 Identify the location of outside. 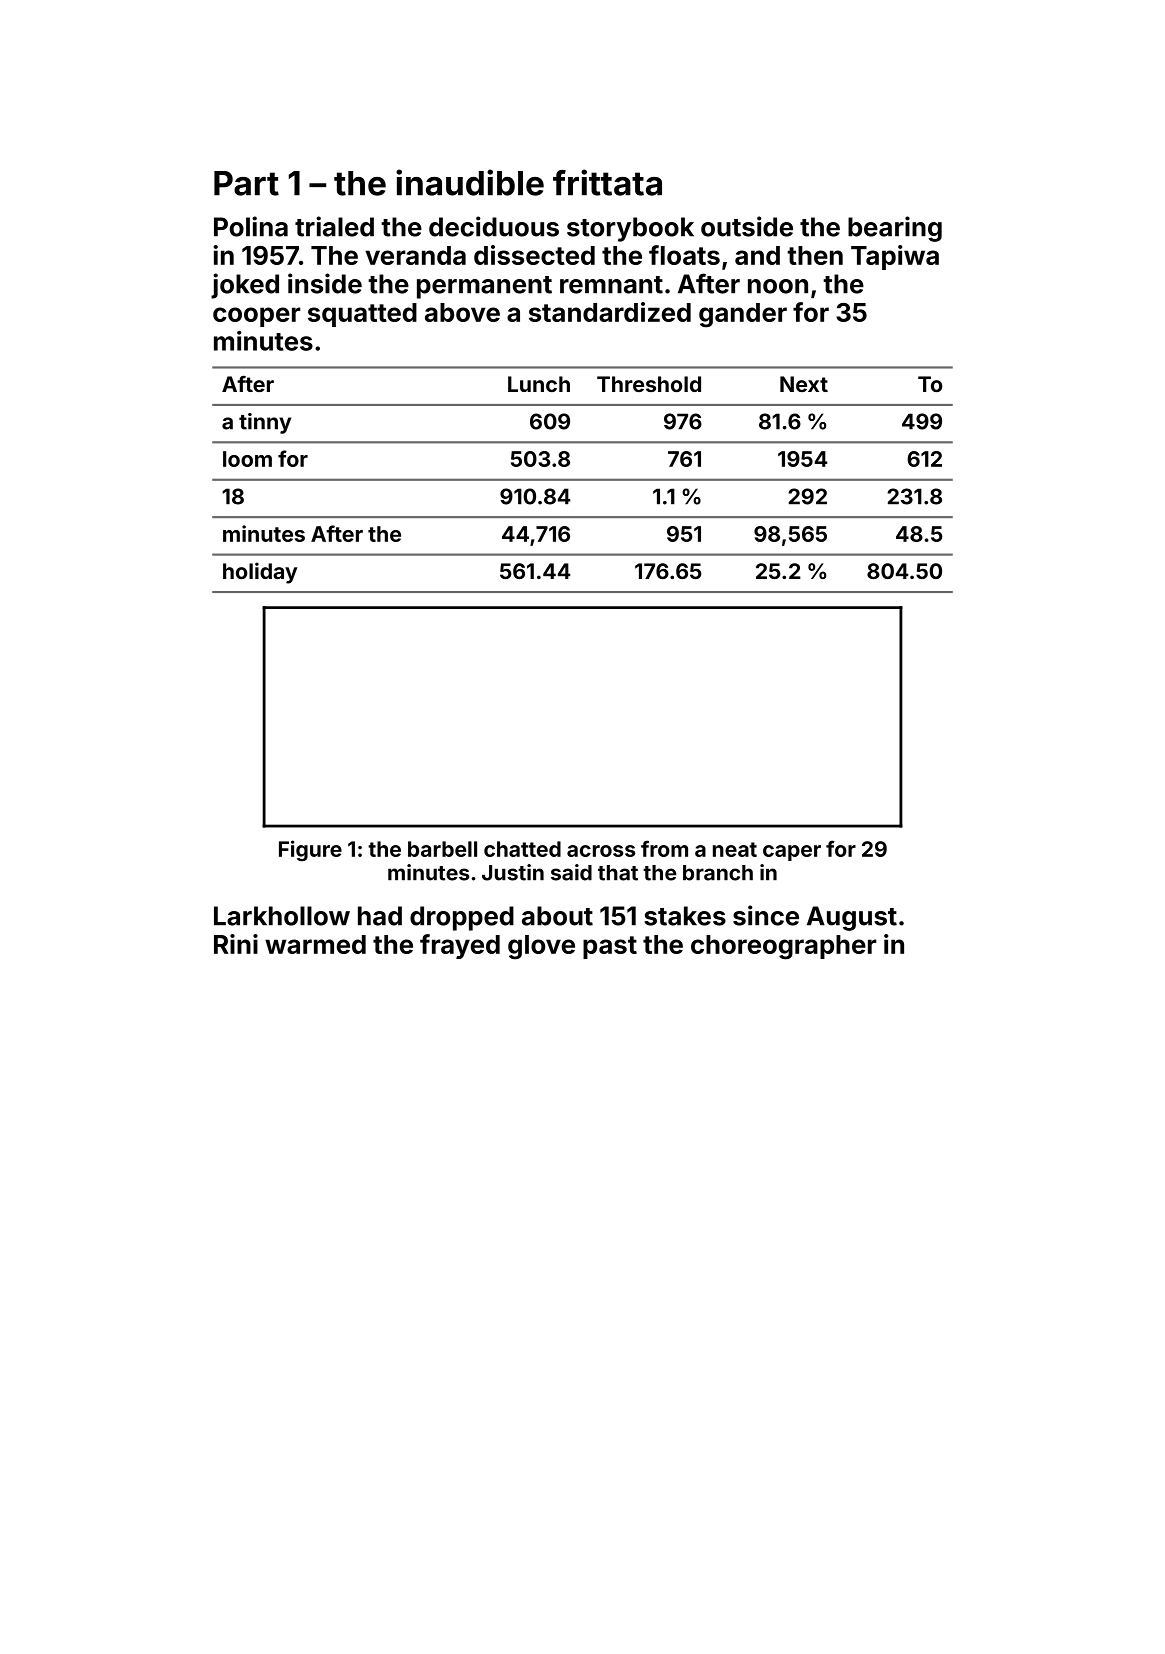
(747, 226).
